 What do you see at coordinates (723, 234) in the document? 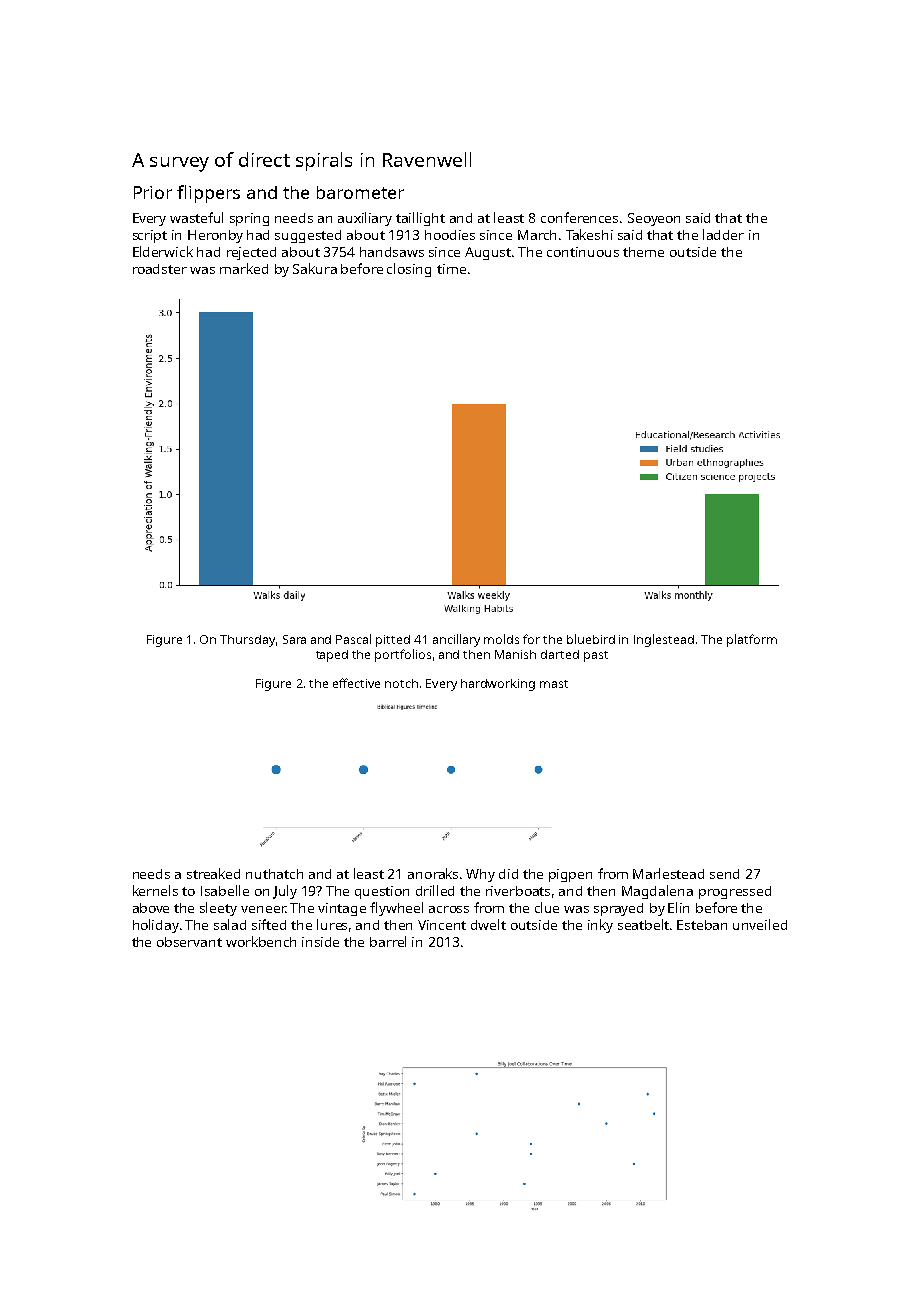
I see `ladder` at bounding box center [723, 234].
